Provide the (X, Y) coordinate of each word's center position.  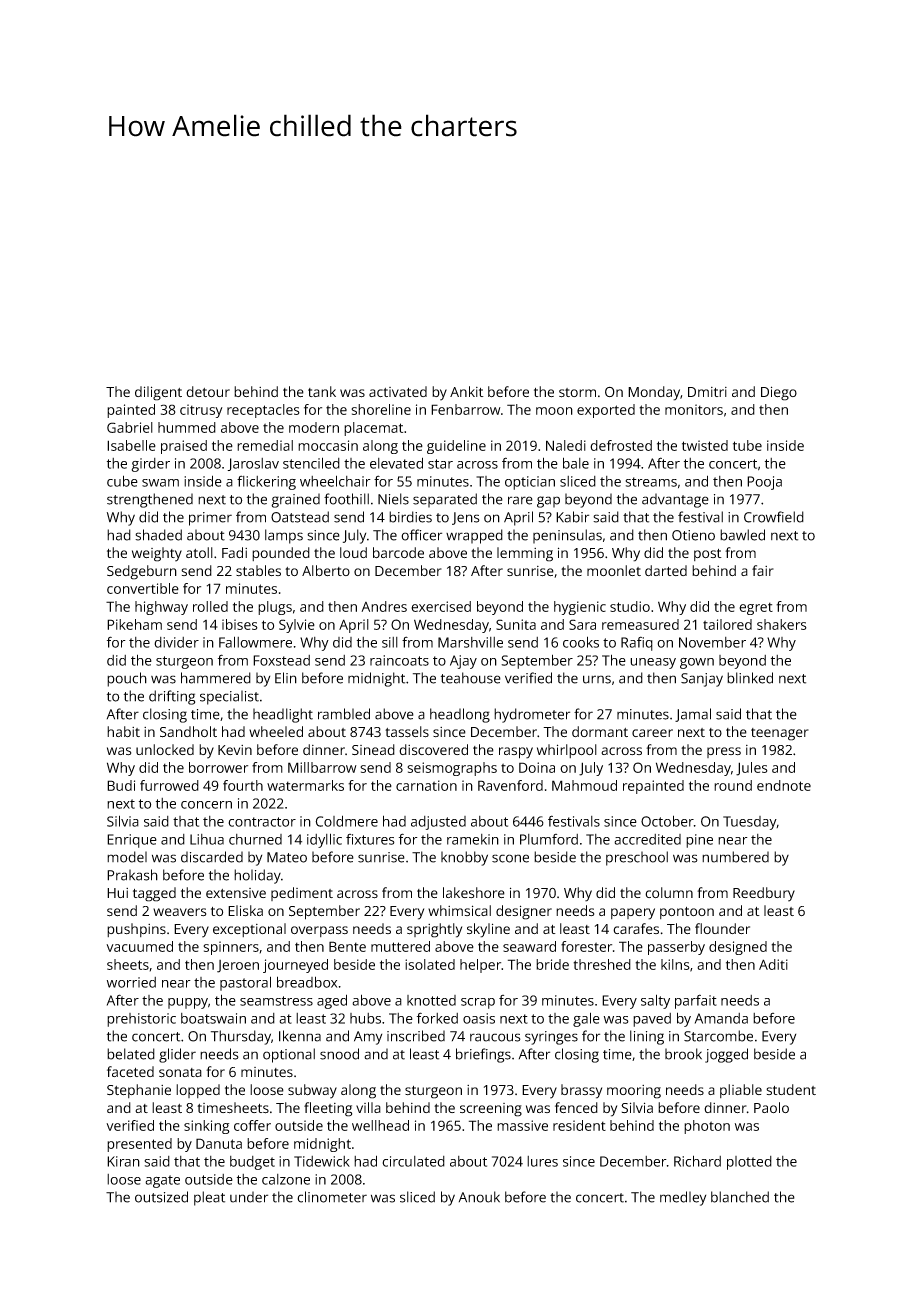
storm (577, 393)
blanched (740, 1197)
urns (597, 679)
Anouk (479, 1197)
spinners (231, 948)
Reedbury (764, 894)
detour (208, 391)
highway (161, 608)
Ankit (467, 391)
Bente (347, 946)
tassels (407, 732)
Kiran (123, 1161)
